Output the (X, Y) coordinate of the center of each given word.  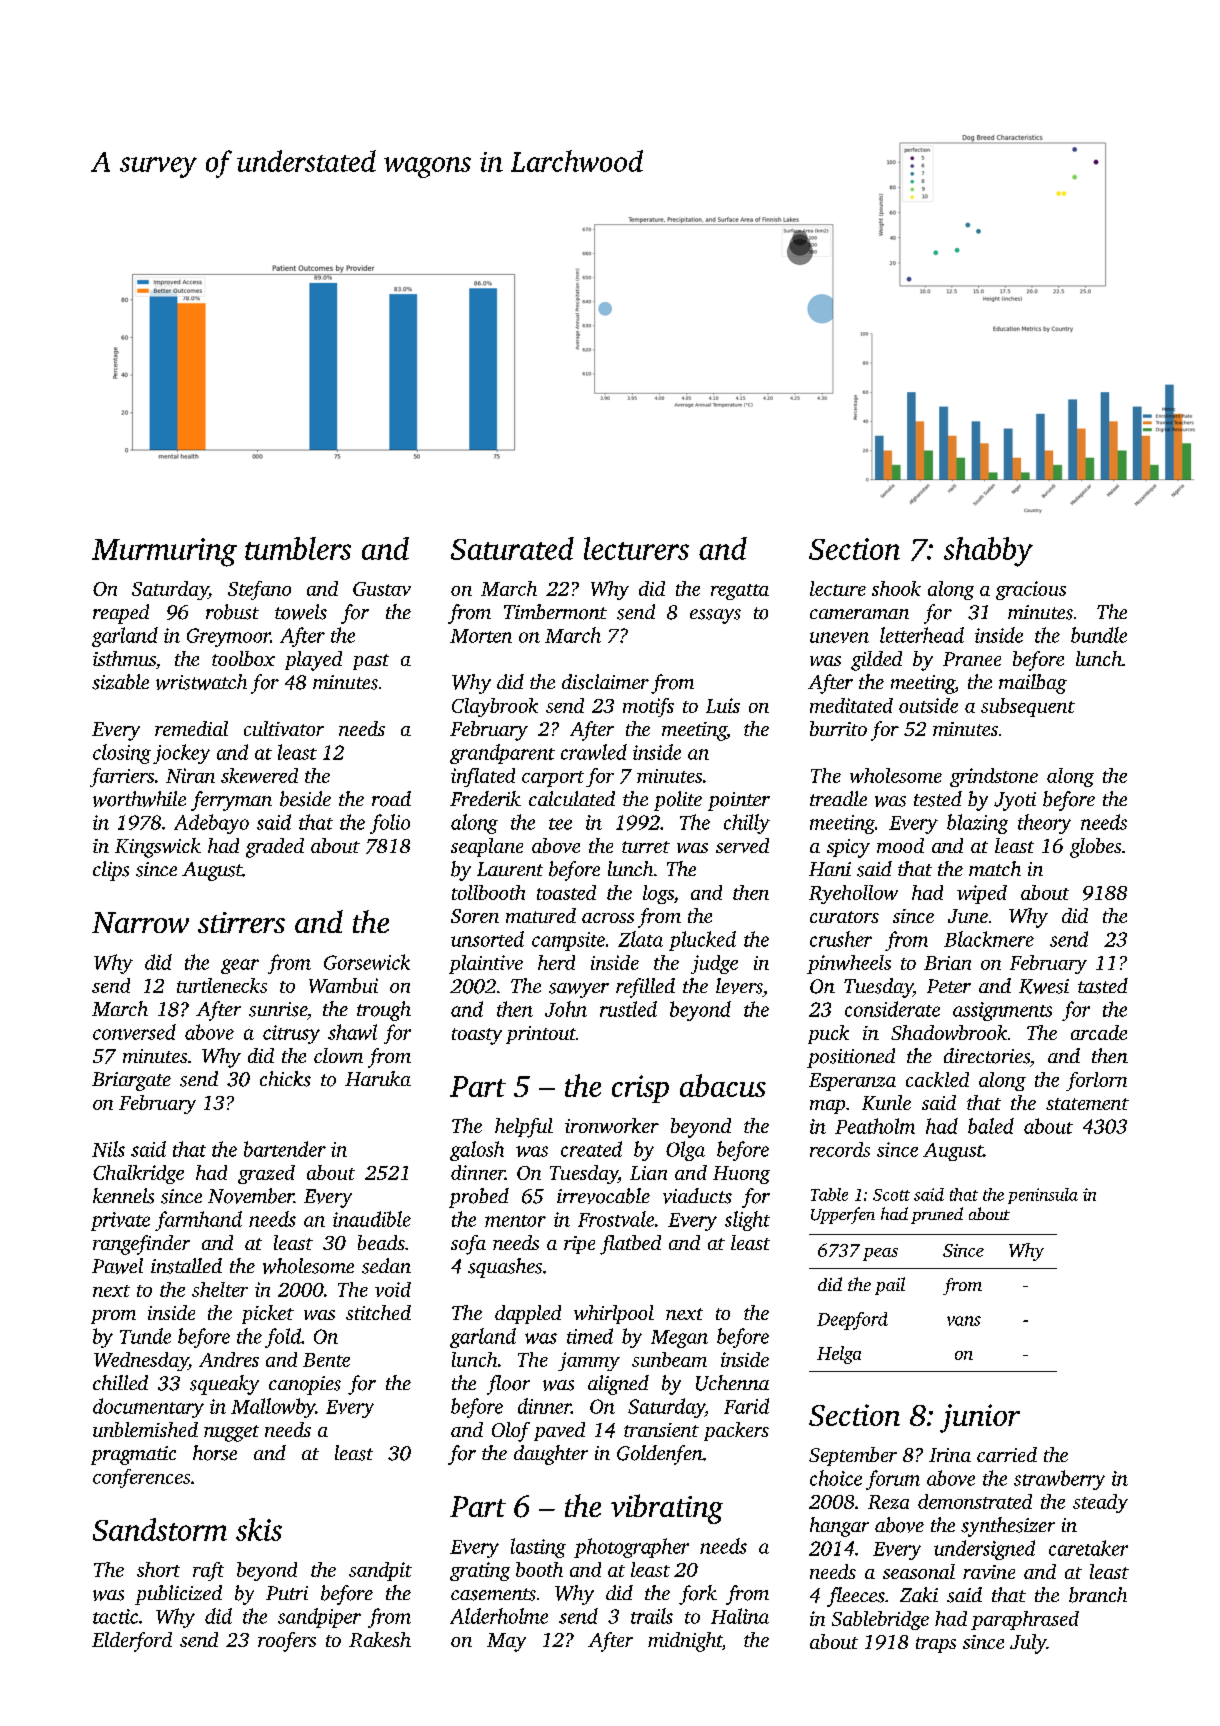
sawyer (579, 990)
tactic (115, 1616)
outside (928, 705)
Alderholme (499, 1616)
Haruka (378, 1078)
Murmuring (164, 552)
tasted (1103, 986)
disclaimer (605, 682)
